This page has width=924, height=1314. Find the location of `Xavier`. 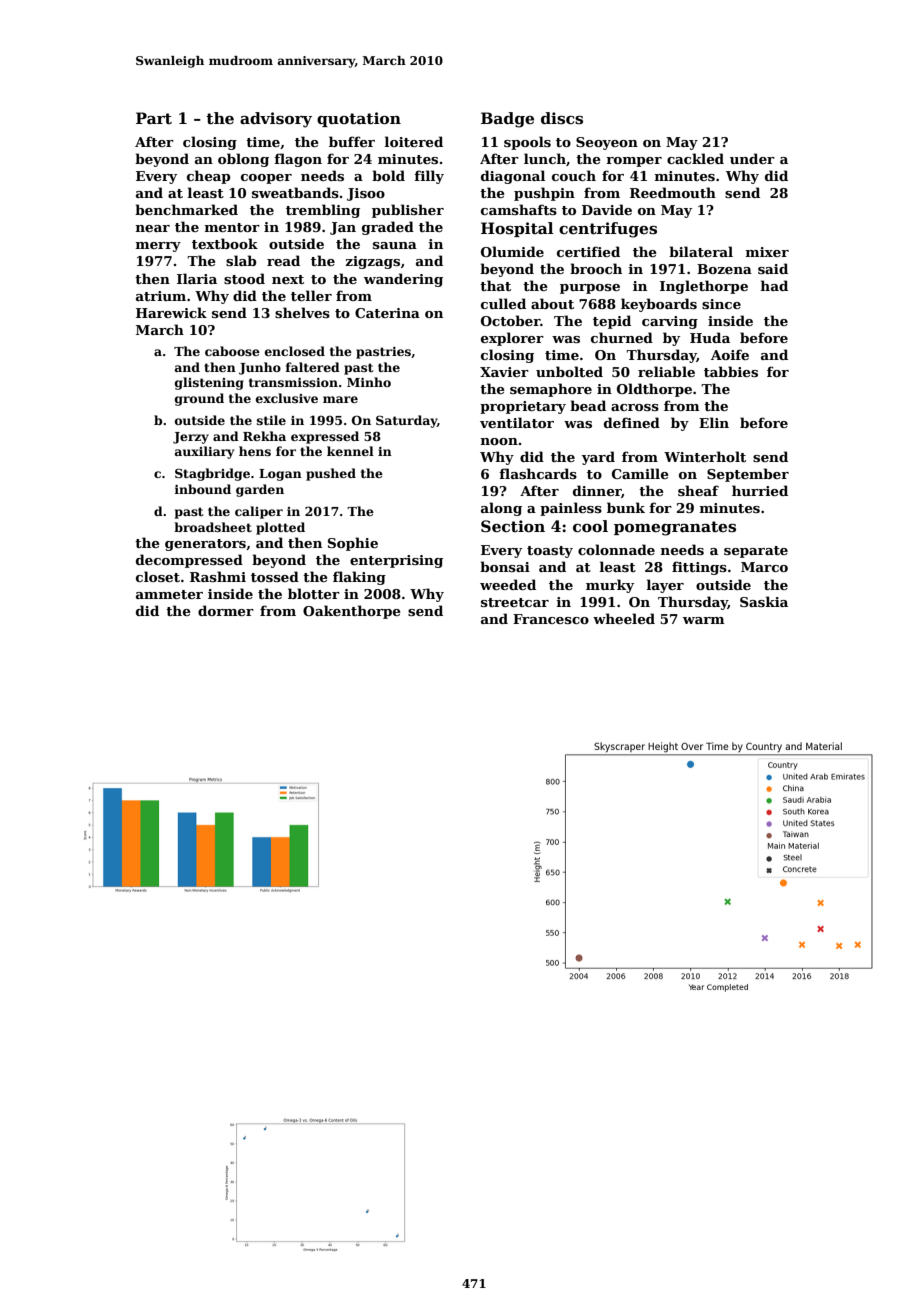

Xavier is located at coordinates (504, 372).
